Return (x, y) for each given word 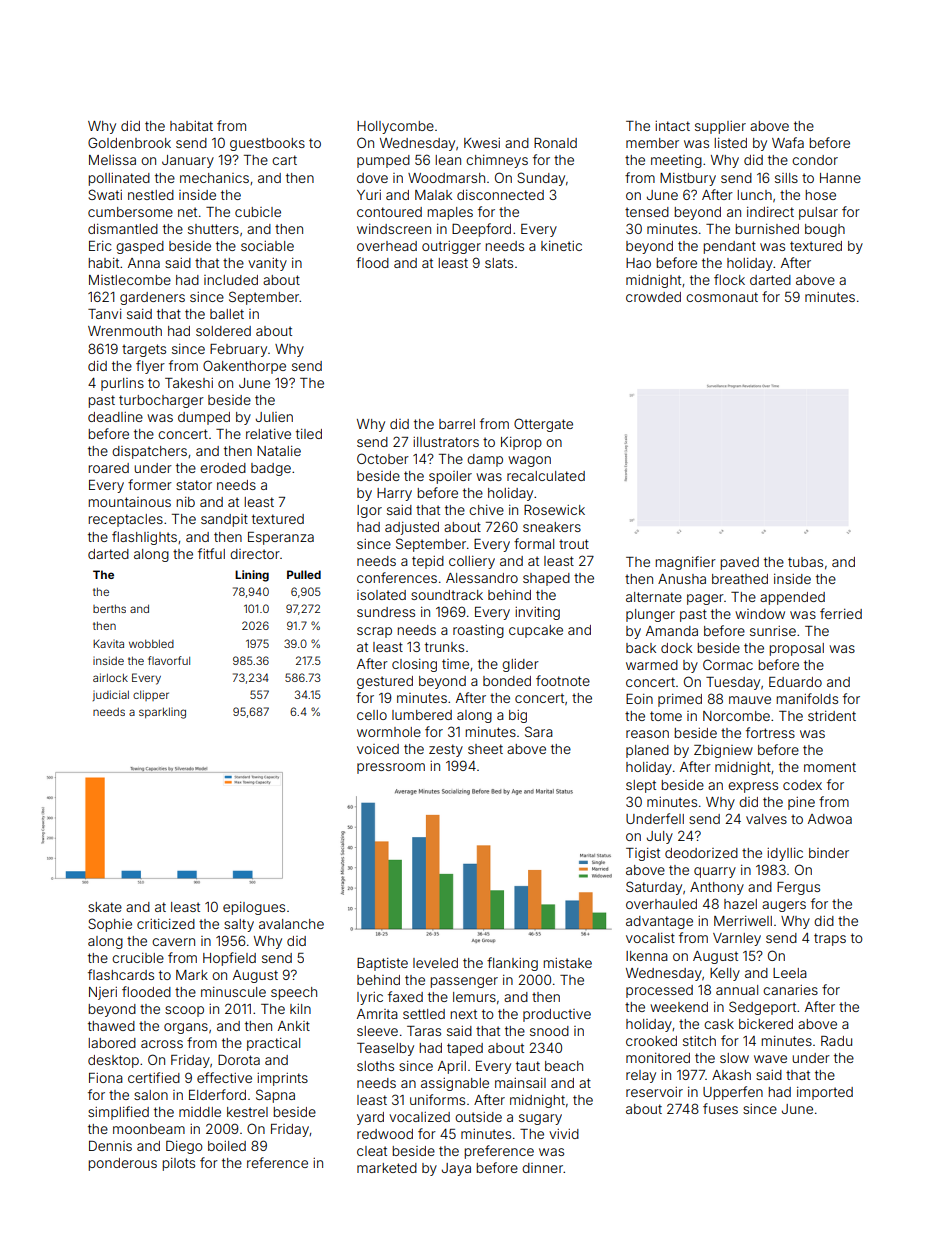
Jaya (456, 1169)
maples (450, 213)
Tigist (643, 854)
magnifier (685, 563)
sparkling (162, 713)
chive (486, 510)
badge (271, 469)
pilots (178, 1164)
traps (830, 939)
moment (830, 767)
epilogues (254, 908)
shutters (213, 229)
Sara (539, 731)
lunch (754, 195)
